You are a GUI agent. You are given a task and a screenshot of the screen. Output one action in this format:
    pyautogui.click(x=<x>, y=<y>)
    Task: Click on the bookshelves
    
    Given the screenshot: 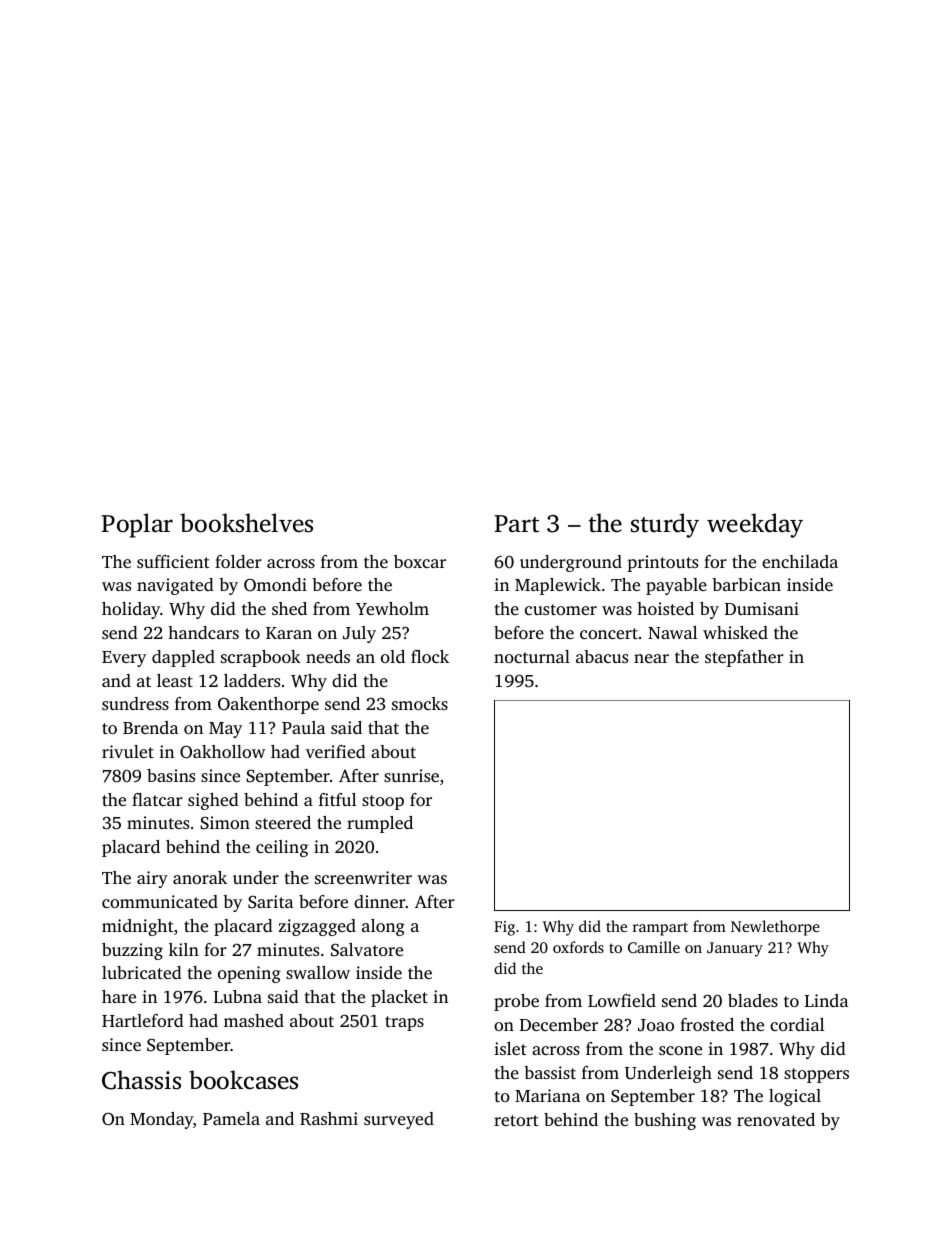 What is the action you would take?
    pyautogui.click(x=246, y=523)
